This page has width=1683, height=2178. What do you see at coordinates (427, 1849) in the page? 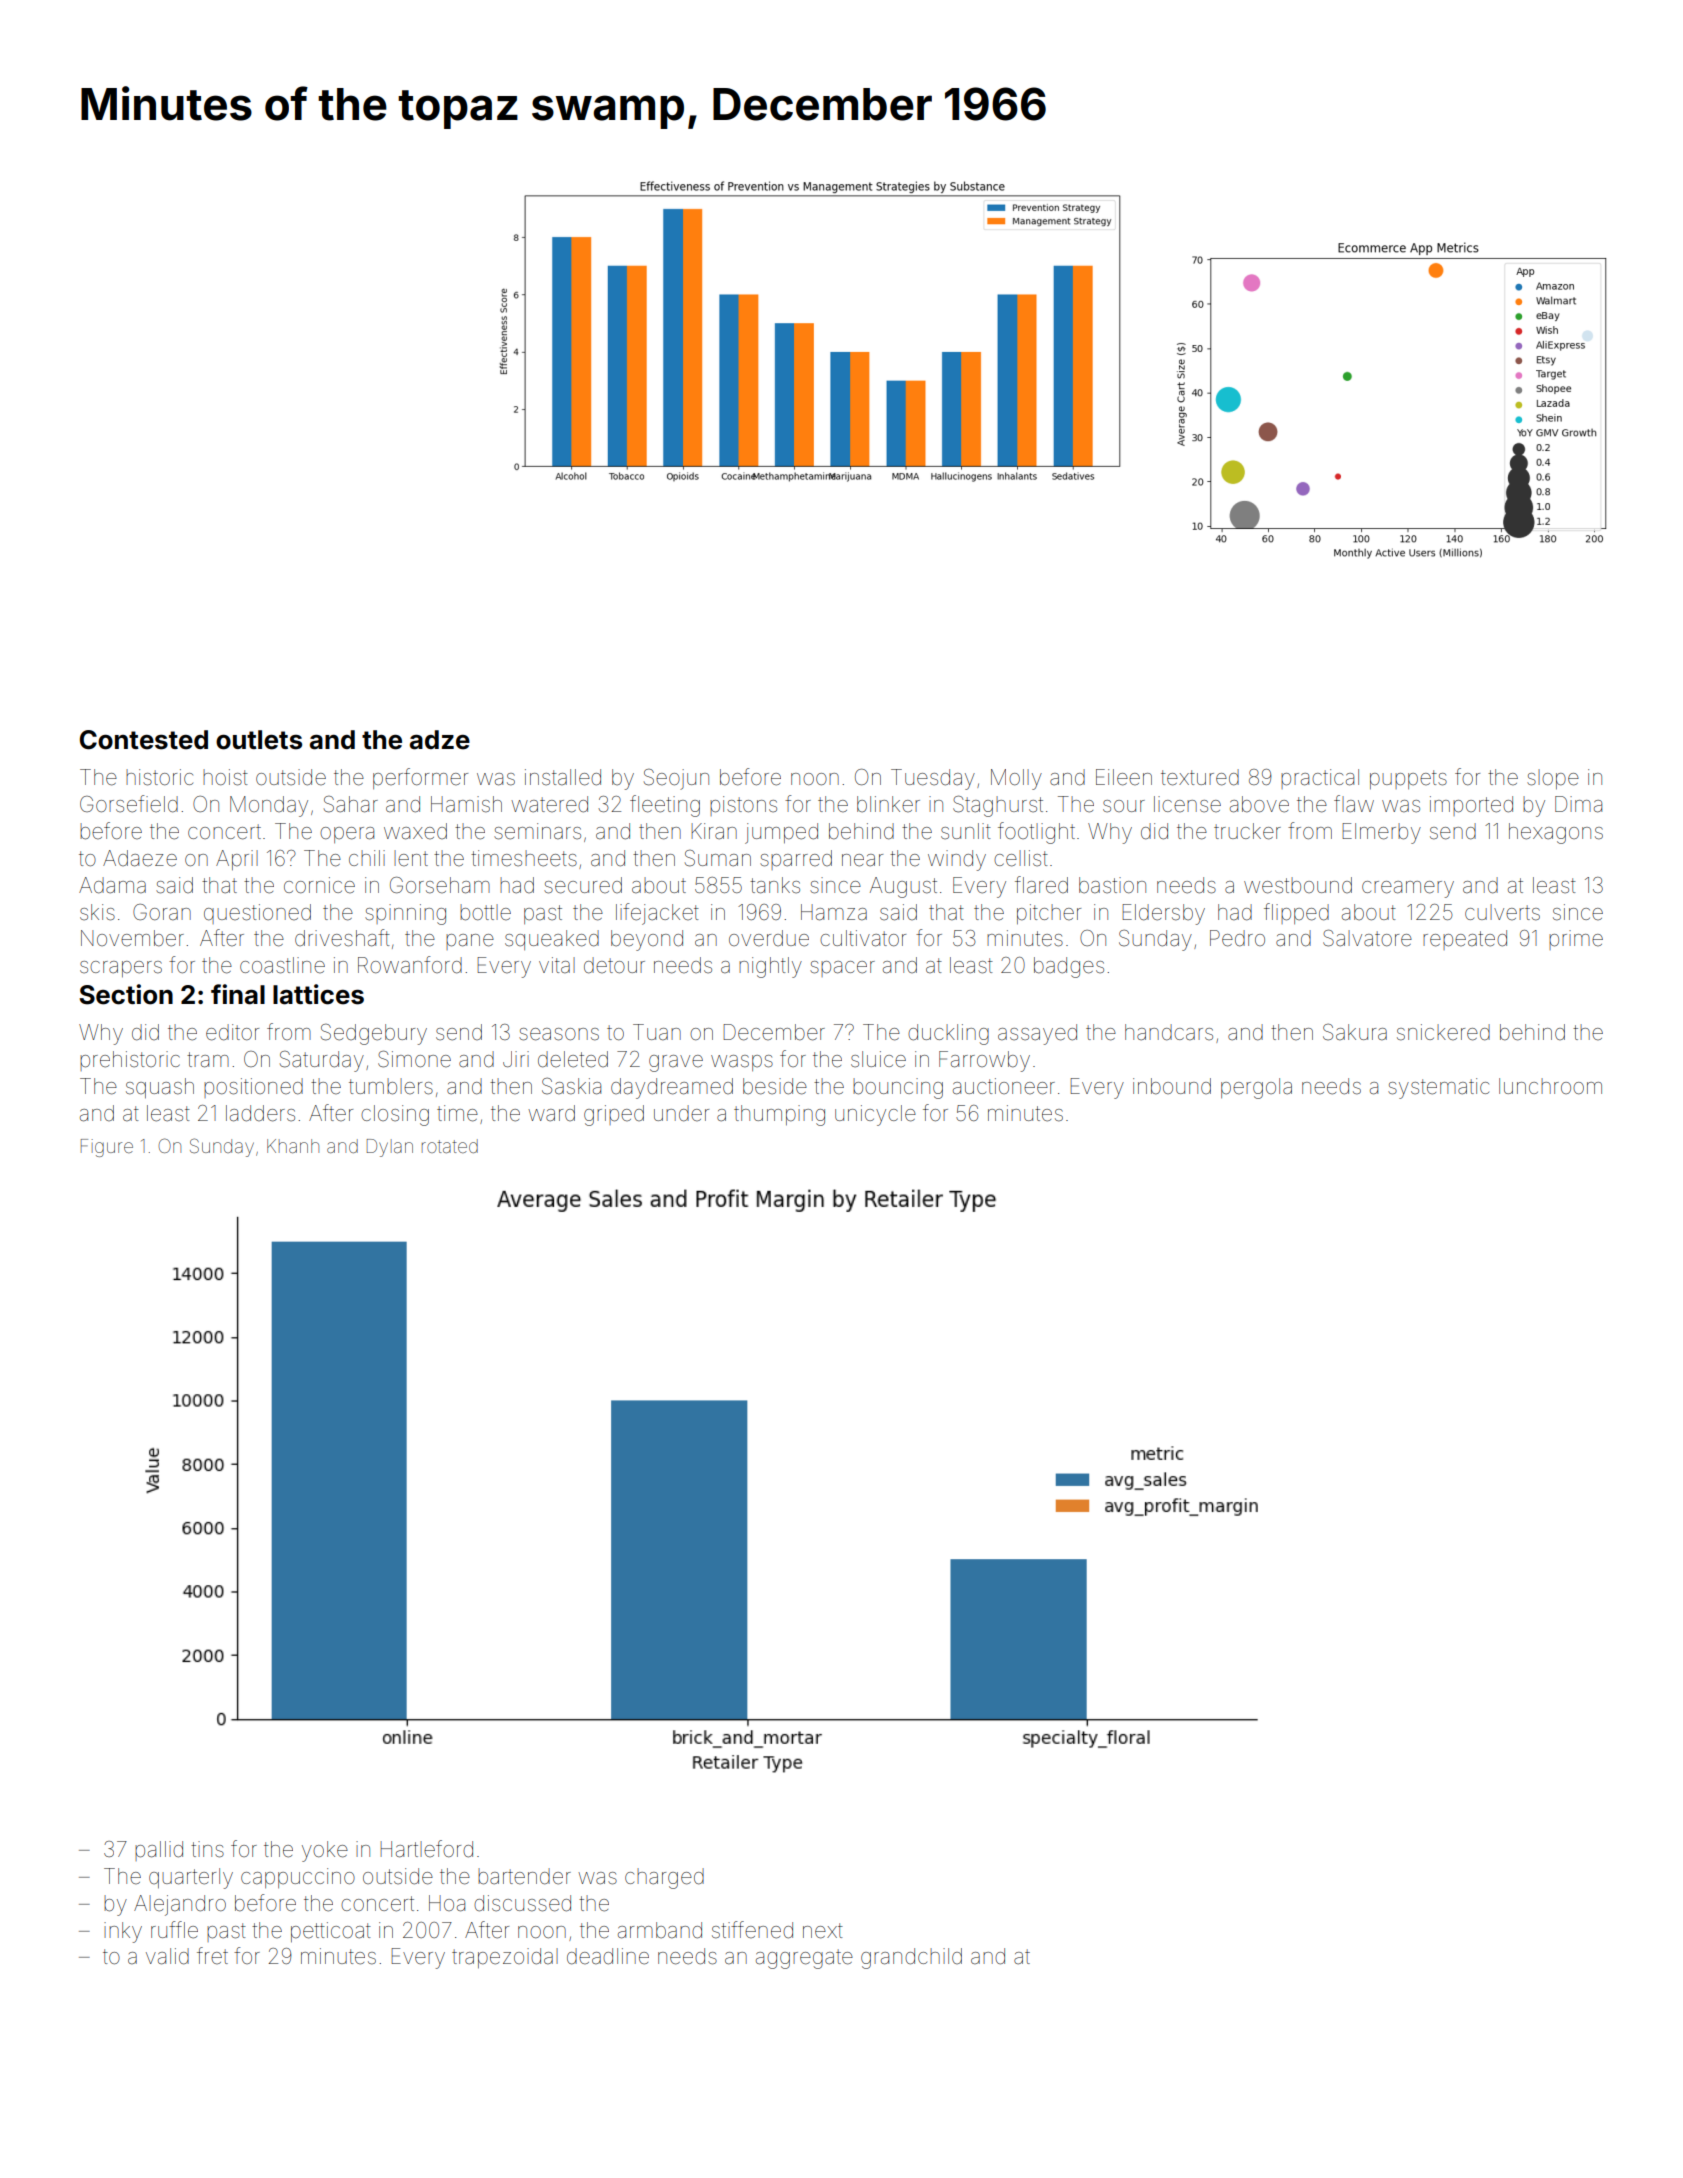
I see `Hartleford` at bounding box center [427, 1849].
